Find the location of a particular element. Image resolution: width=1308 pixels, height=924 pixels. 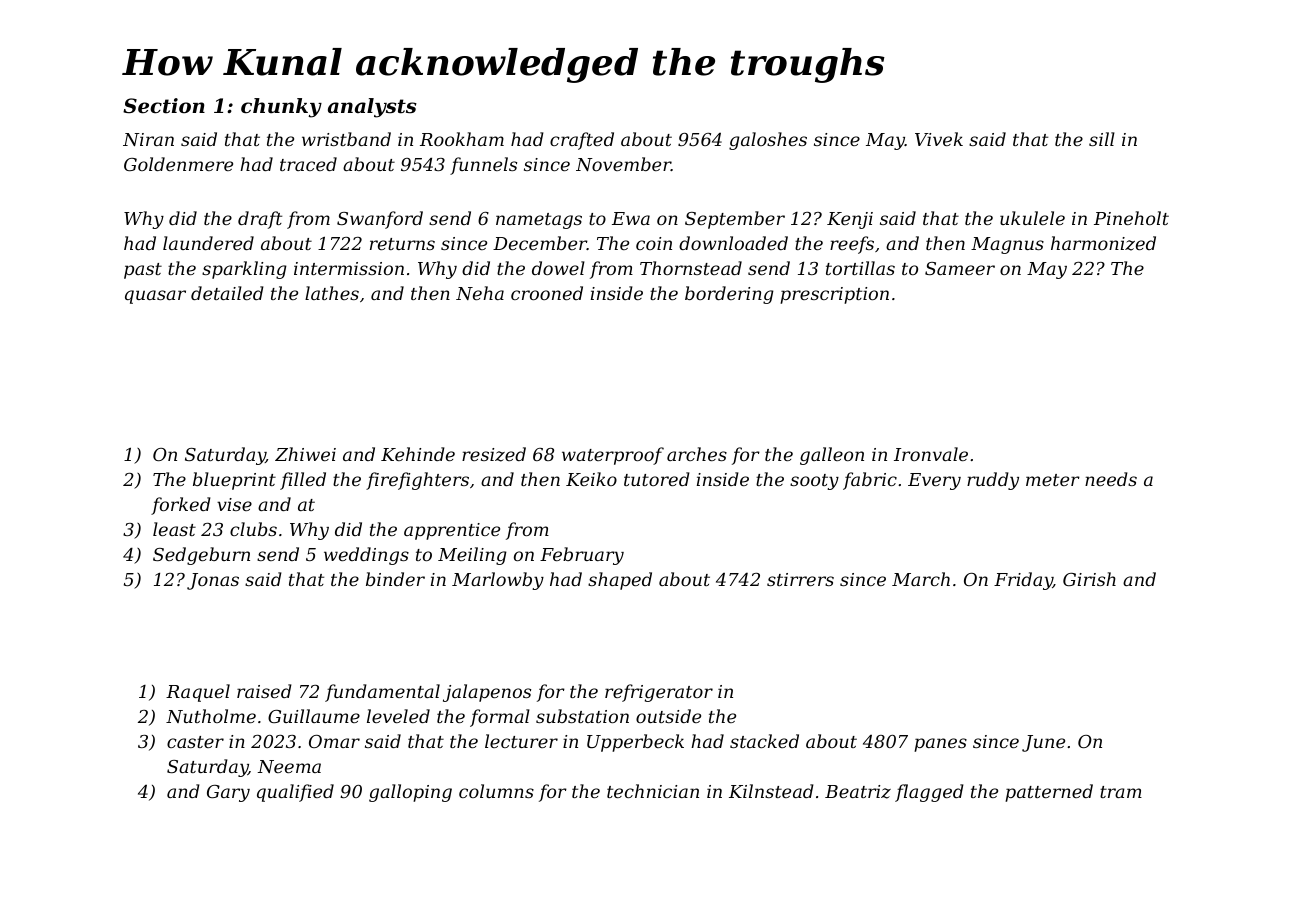

fundamental is located at coordinates (382, 693).
